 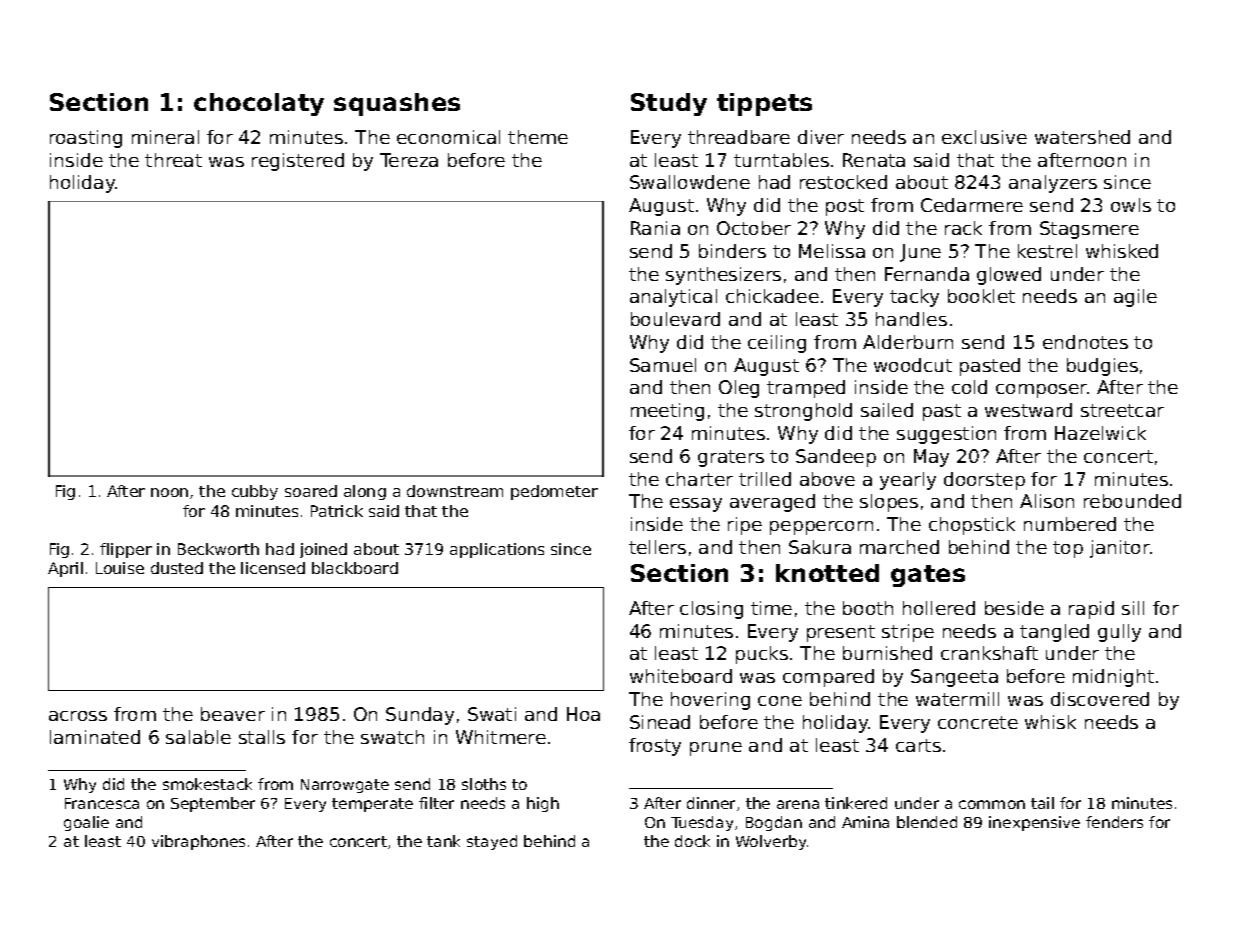 What do you see at coordinates (397, 104) in the screenshot?
I see `squashes` at bounding box center [397, 104].
